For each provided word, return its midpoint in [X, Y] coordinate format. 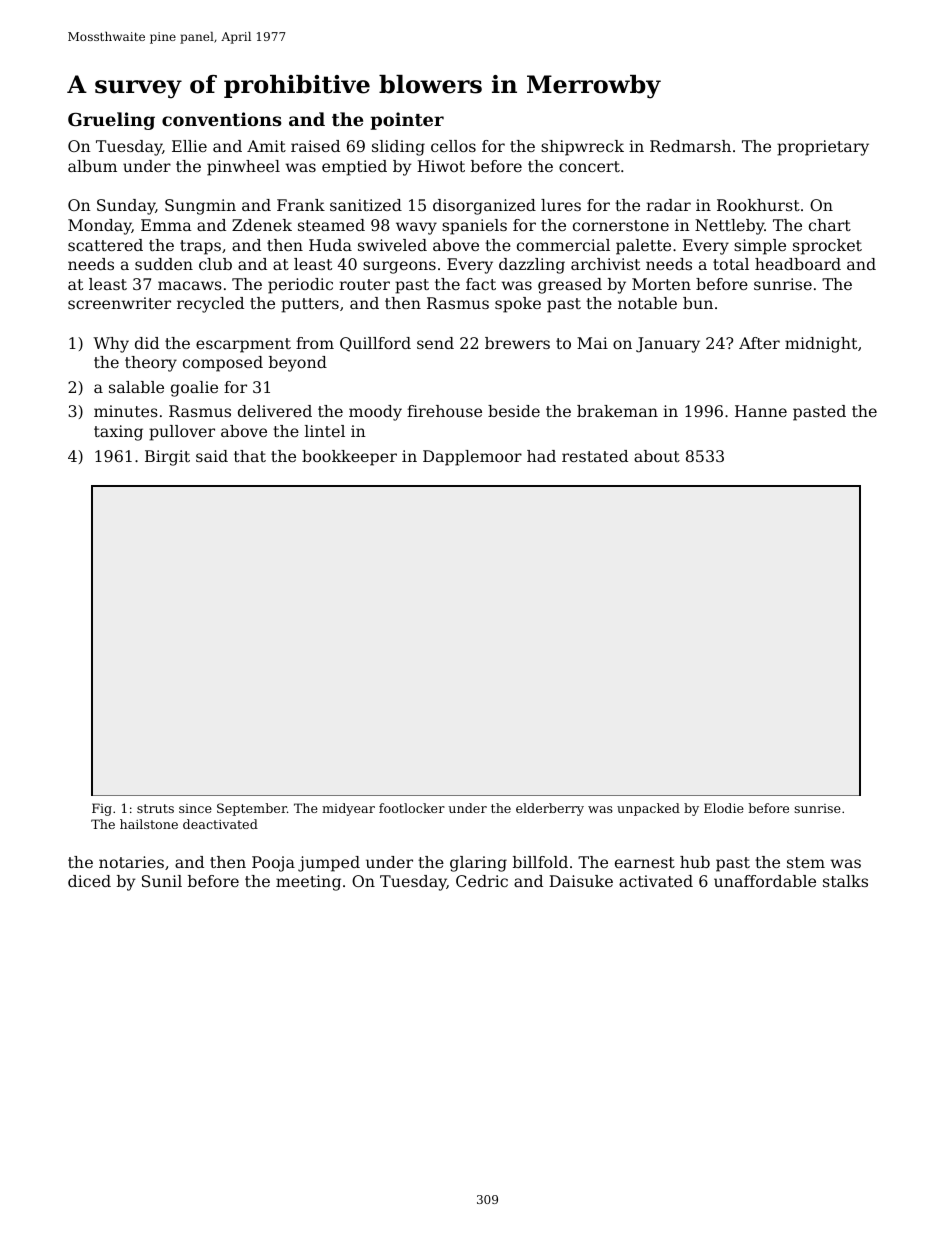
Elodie [724, 808]
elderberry [550, 809]
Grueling [111, 121]
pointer [407, 121]
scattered [105, 245]
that [250, 456]
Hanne [761, 411]
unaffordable [765, 881]
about [657, 456]
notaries [131, 862]
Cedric [482, 881]
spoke [518, 305]
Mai [592, 343]
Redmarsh [690, 146]
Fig [102, 809]
